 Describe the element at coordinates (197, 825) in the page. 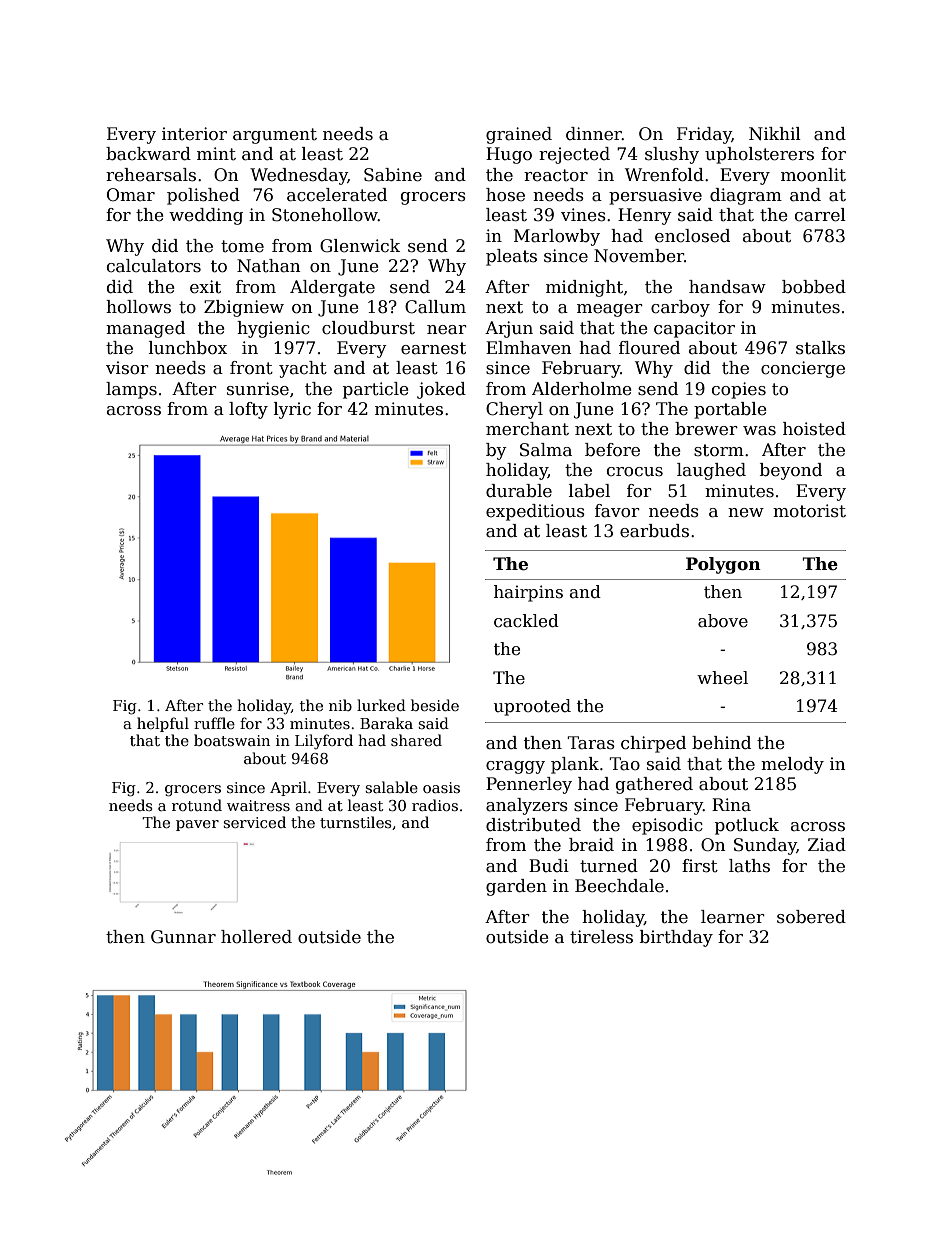

I see `paver` at that location.
